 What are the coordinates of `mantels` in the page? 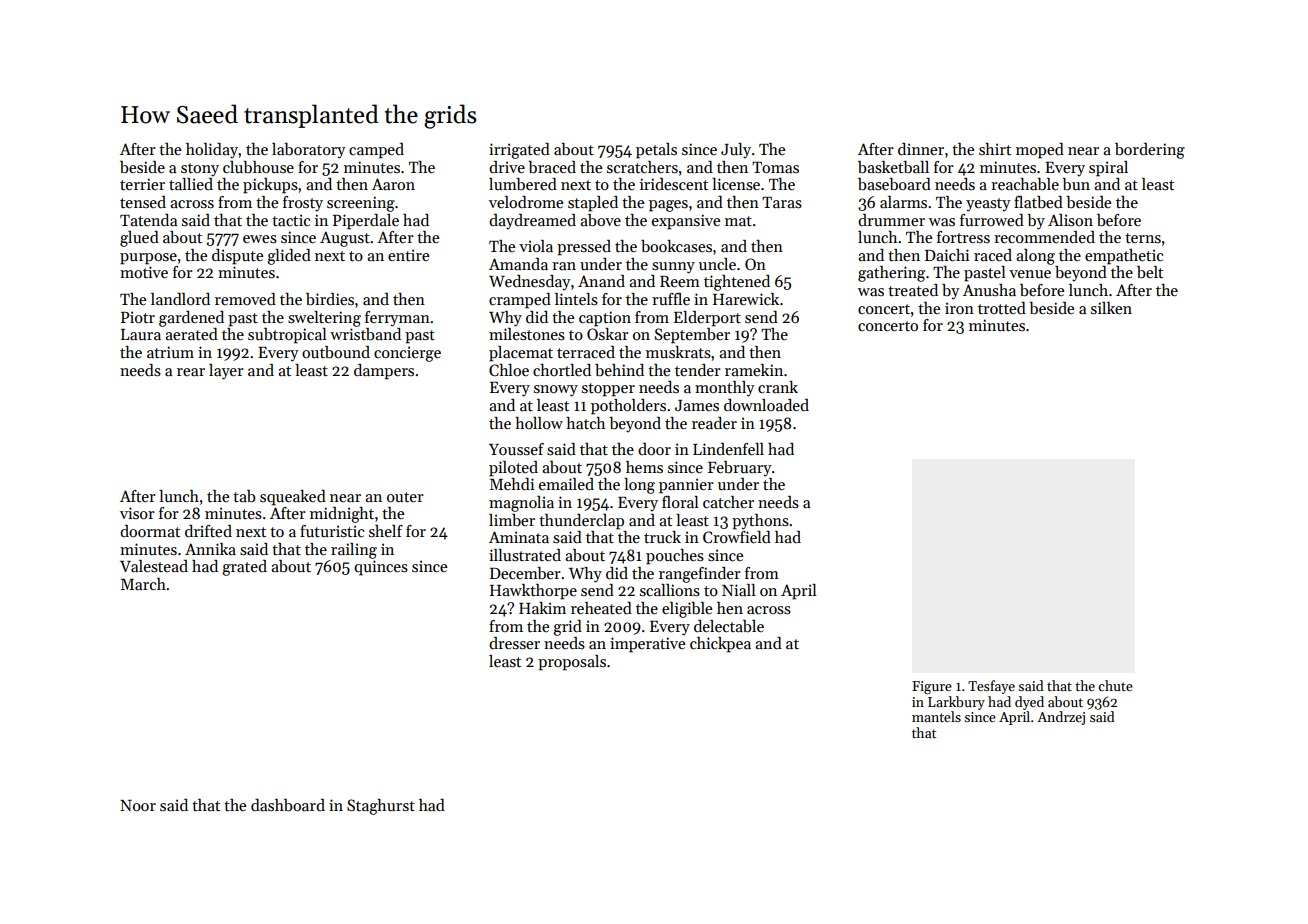 It's located at (936, 716).
